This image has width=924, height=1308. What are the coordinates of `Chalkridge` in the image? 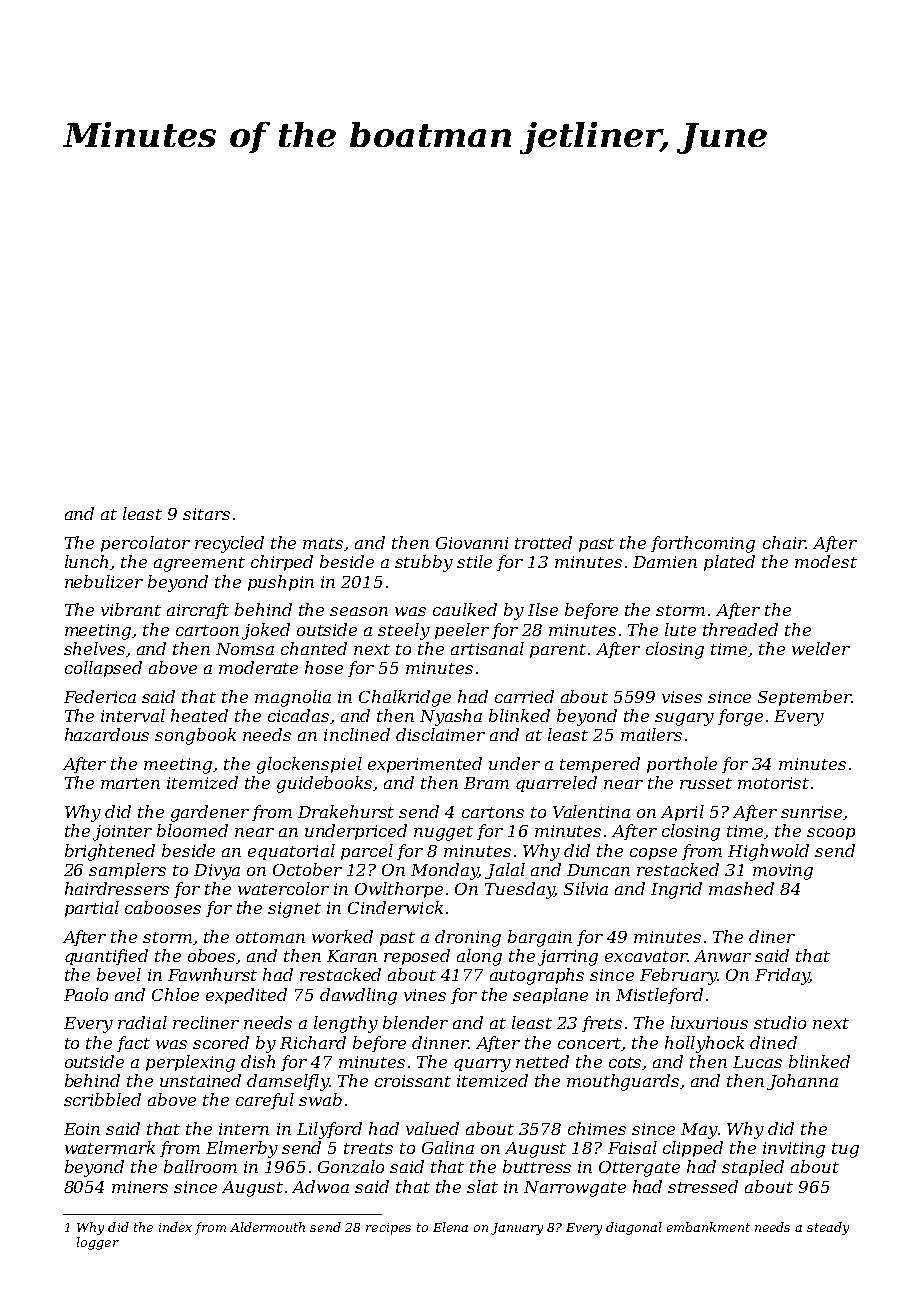 It's located at (405, 698).
